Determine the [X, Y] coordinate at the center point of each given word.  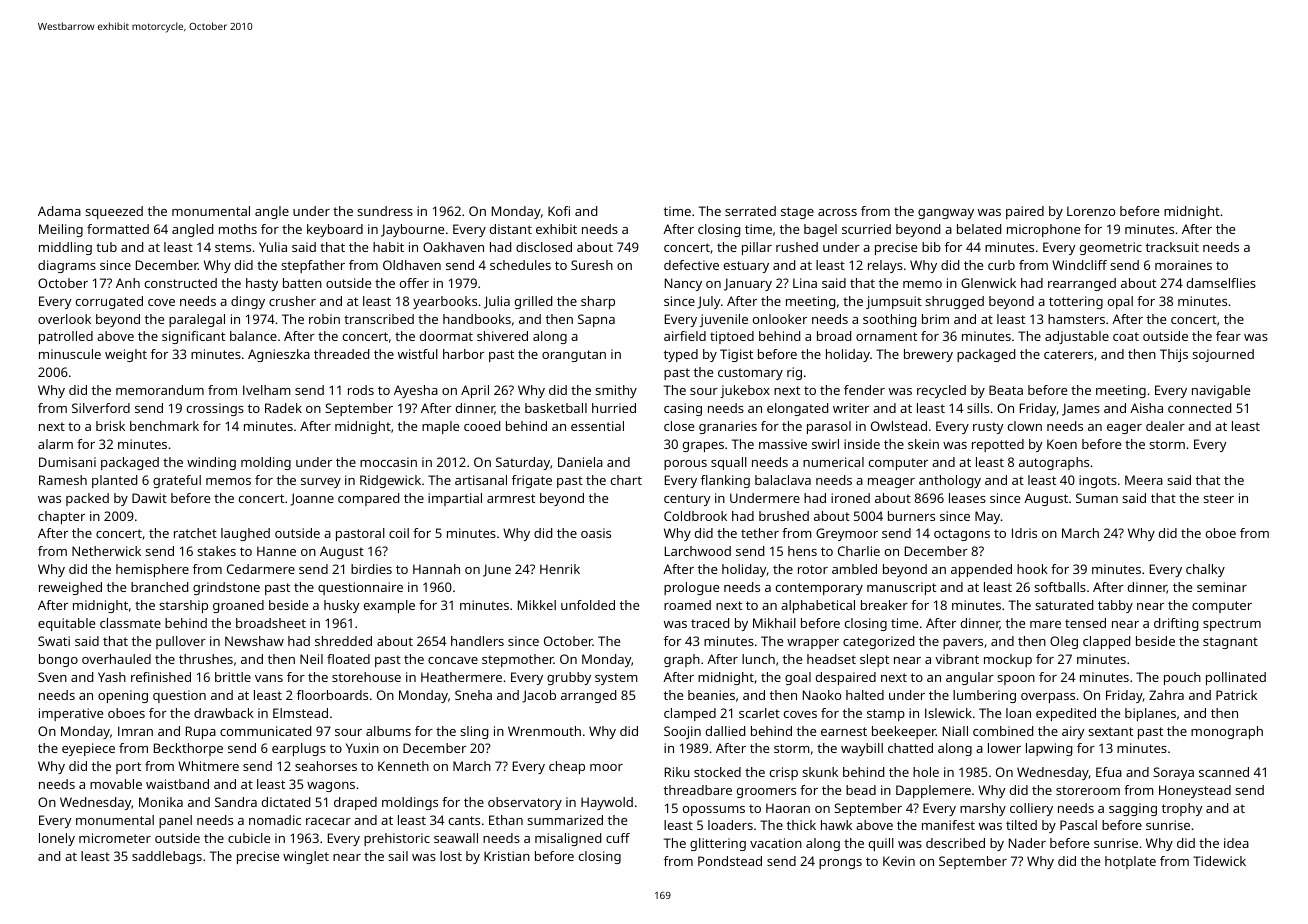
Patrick [1236, 695]
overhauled [116, 659]
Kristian [507, 856]
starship [183, 606]
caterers [1068, 354]
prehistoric [397, 839]
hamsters [1076, 319]
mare [1045, 624]
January [748, 284]
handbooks [477, 319]
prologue [691, 588]
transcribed [379, 319]
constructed [181, 283]
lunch [758, 659]
